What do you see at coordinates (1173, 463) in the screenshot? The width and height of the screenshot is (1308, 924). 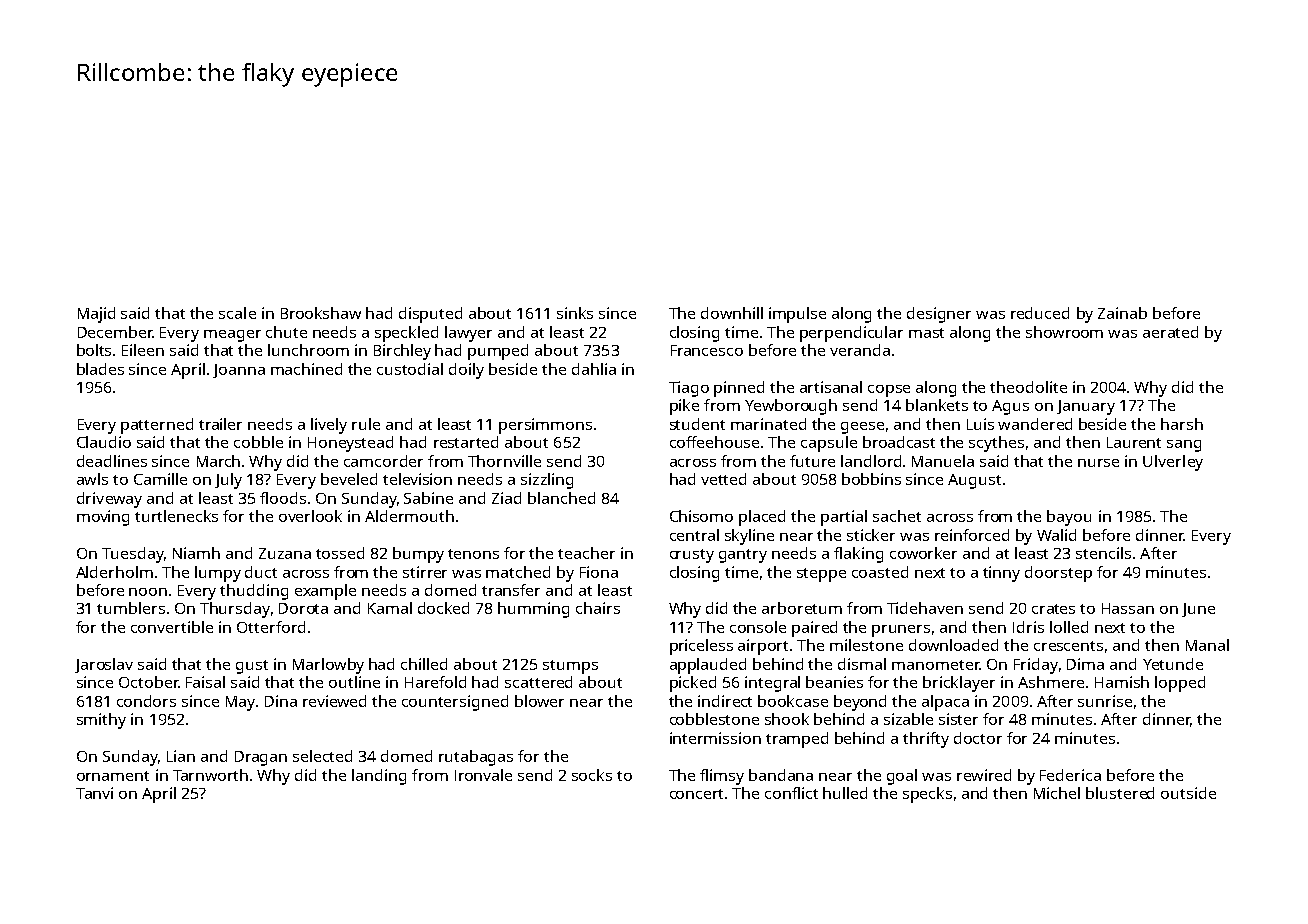 I see `Ulverley` at bounding box center [1173, 463].
